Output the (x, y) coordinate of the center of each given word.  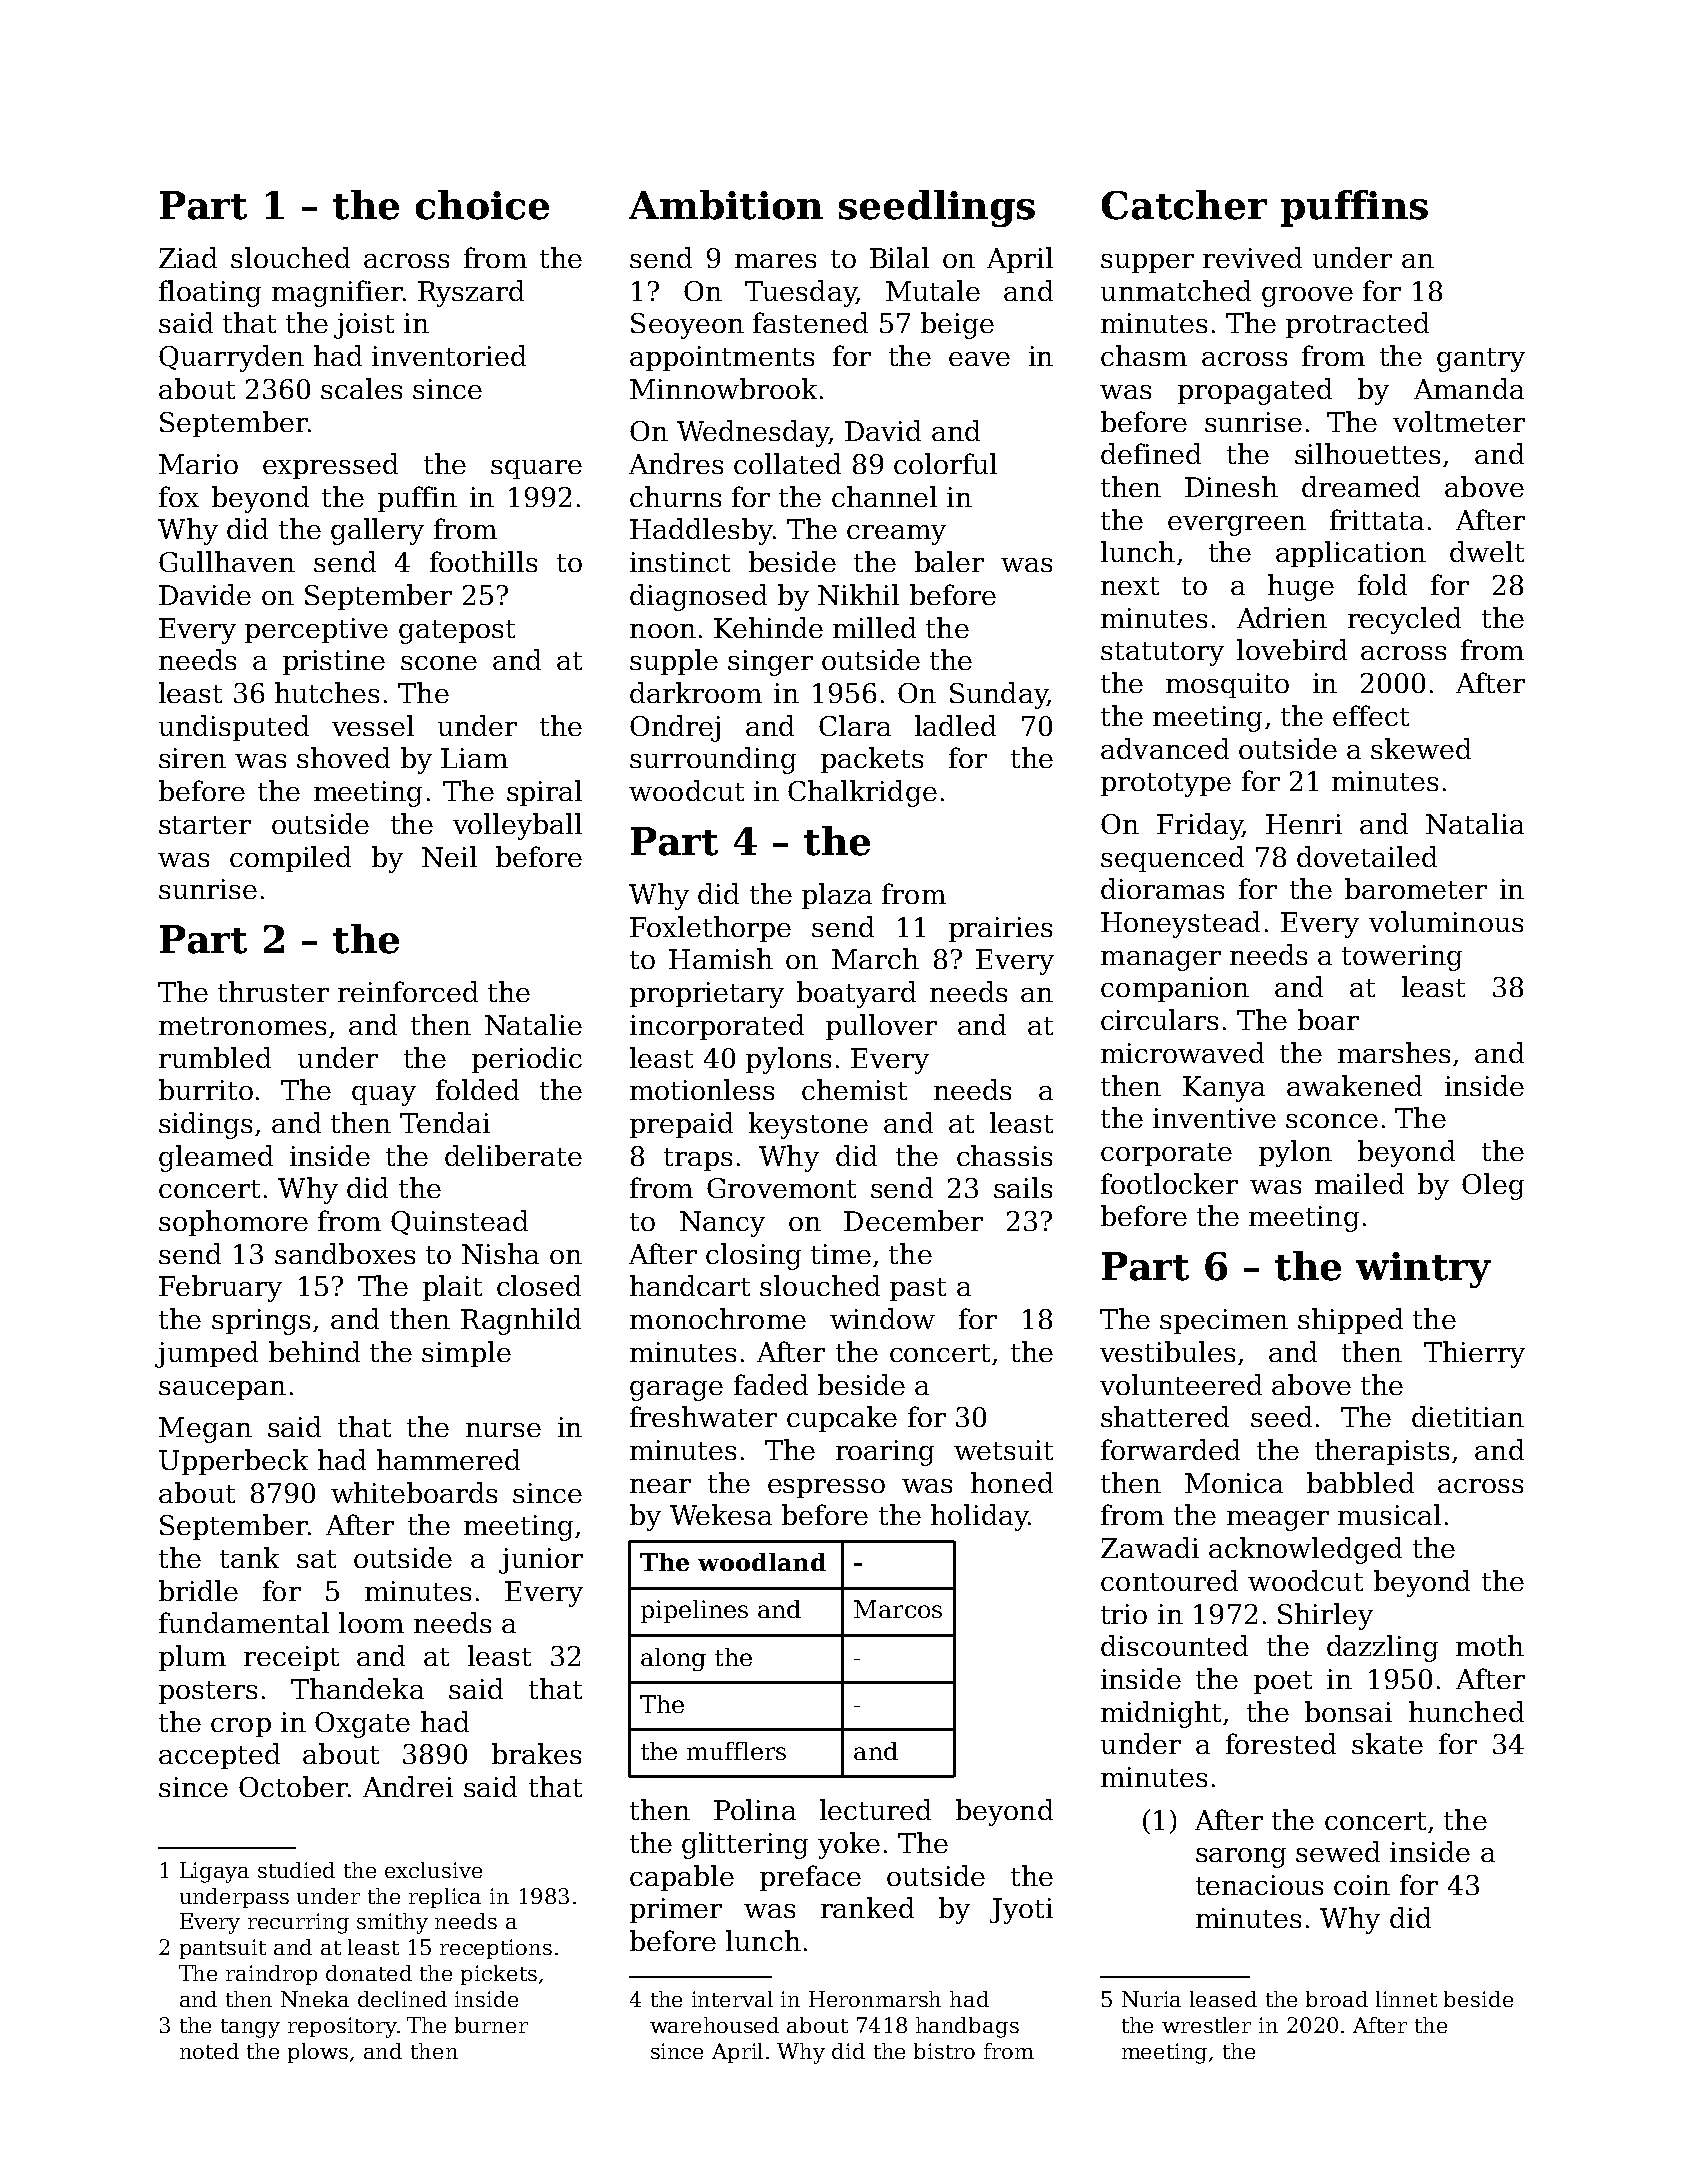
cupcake (842, 1419)
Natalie (533, 1024)
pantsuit (223, 1949)
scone (439, 663)
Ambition (726, 205)
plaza (837, 896)
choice (482, 205)
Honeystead (1180, 924)
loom (371, 1622)
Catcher (1184, 205)
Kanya (1224, 1089)
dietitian (1468, 1416)
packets (872, 760)
